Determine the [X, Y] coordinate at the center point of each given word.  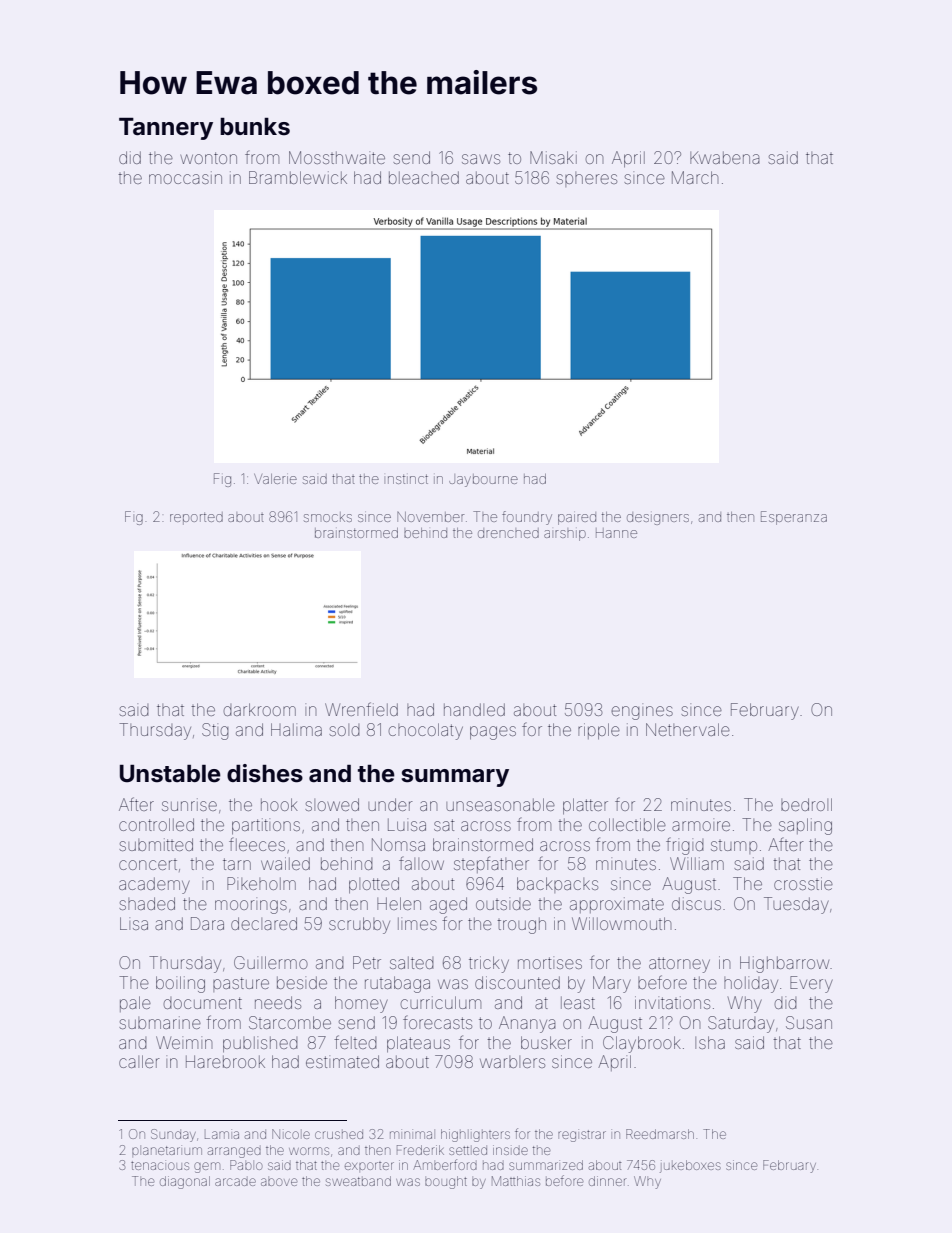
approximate [617, 905]
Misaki [553, 157]
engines [642, 713]
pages [493, 733]
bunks [255, 127]
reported [196, 518]
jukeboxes [690, 1166]
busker [546, 1042]
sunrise [189, 804]
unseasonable [500, 804]
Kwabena [725, 158]
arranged [234, 1152]
